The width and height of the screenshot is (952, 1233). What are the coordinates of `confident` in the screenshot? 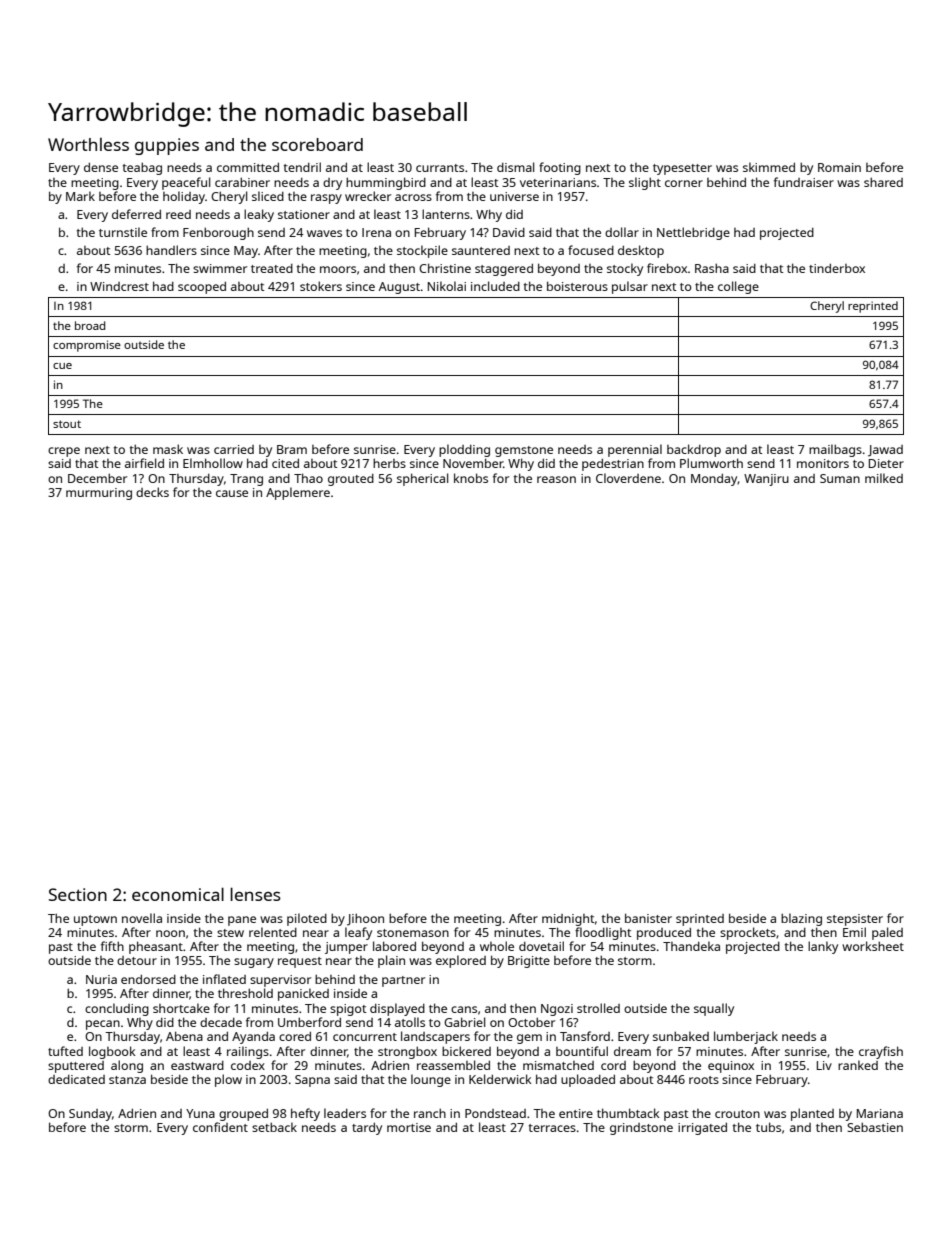 It's located at (220, 1127).
